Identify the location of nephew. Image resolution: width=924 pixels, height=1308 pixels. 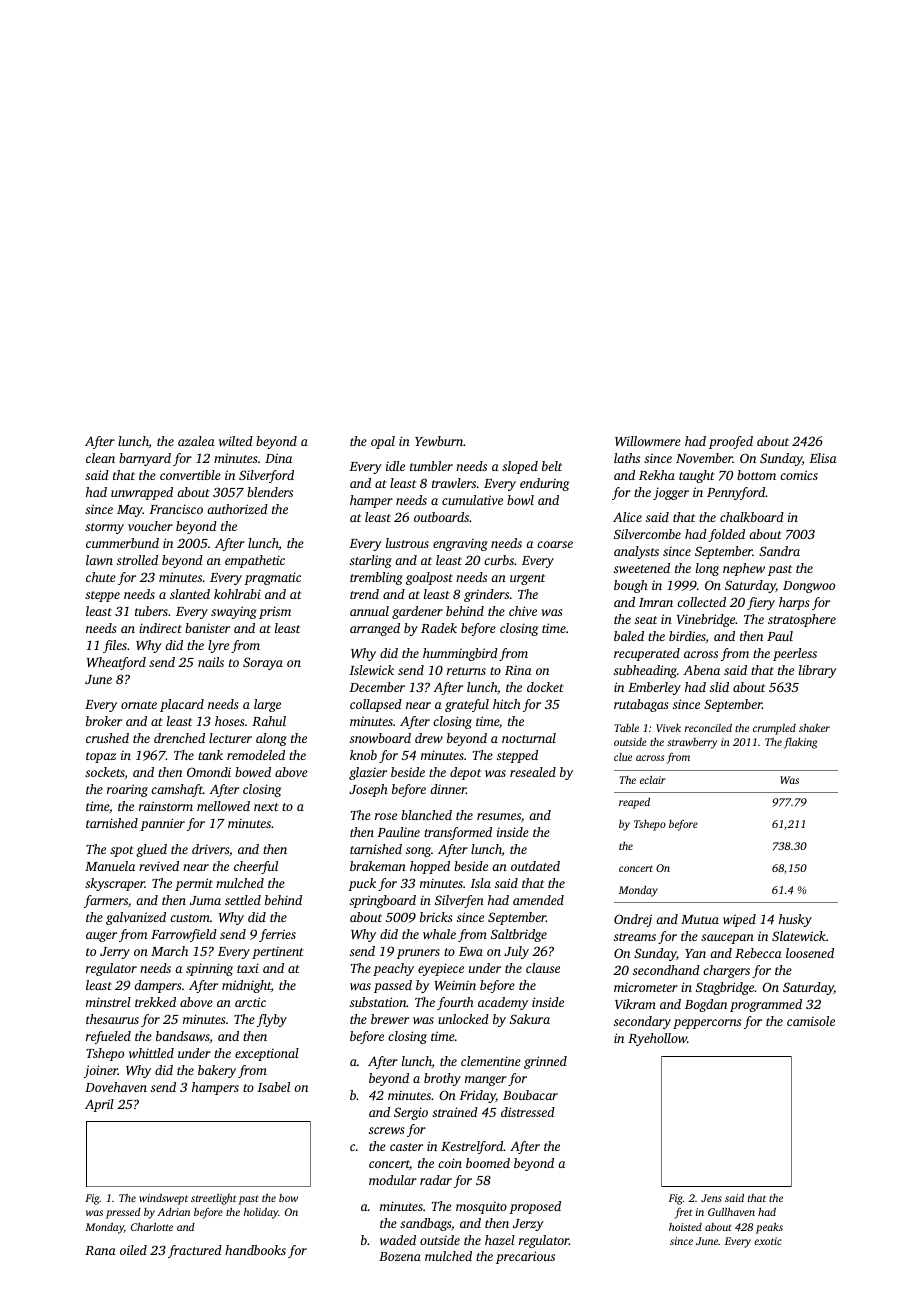
(744, 569).
